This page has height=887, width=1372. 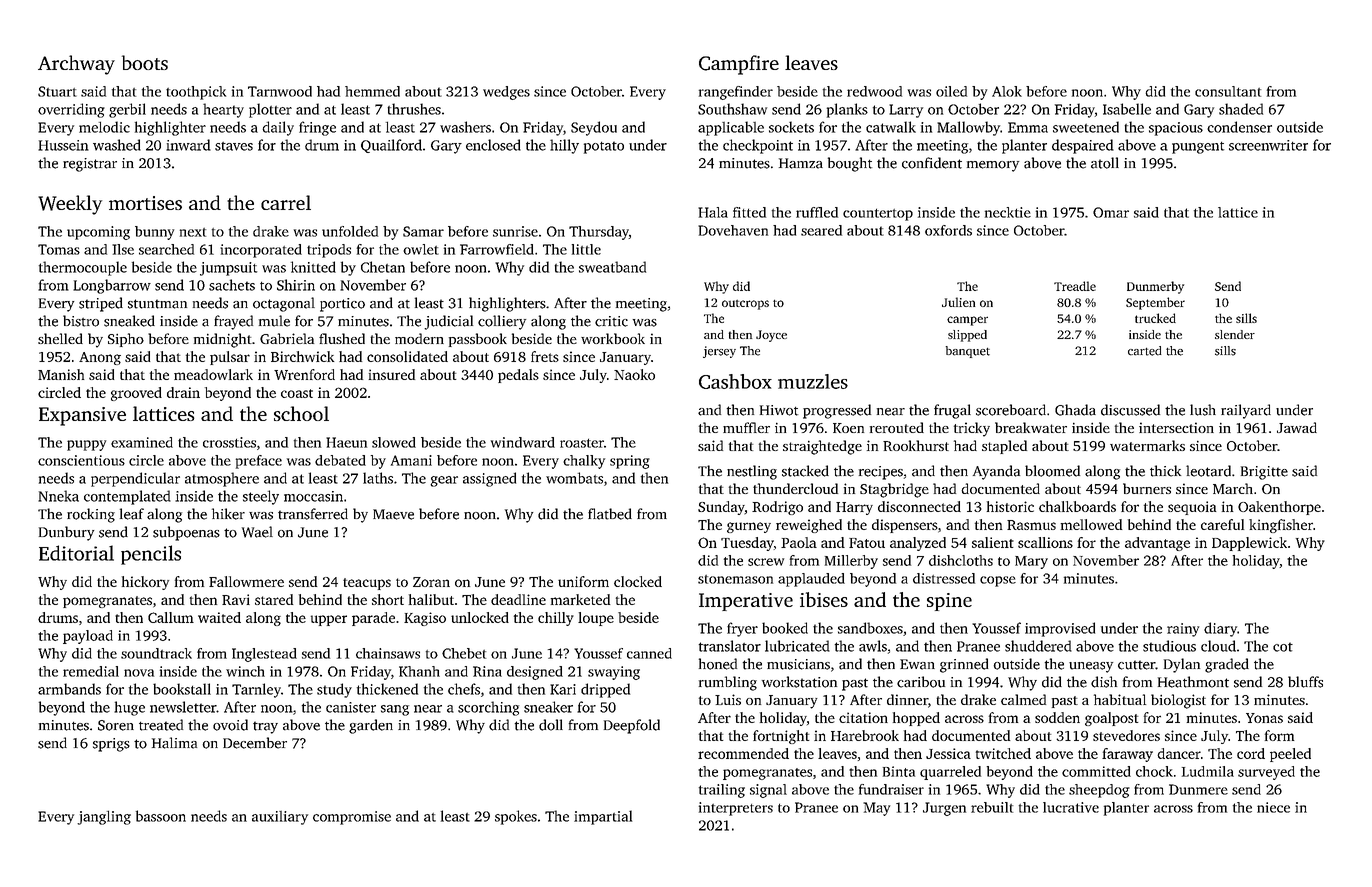 What do you see at coordinates (1008, 212) in the page?
I see `necktie` at bounding box center [1008, 212].
